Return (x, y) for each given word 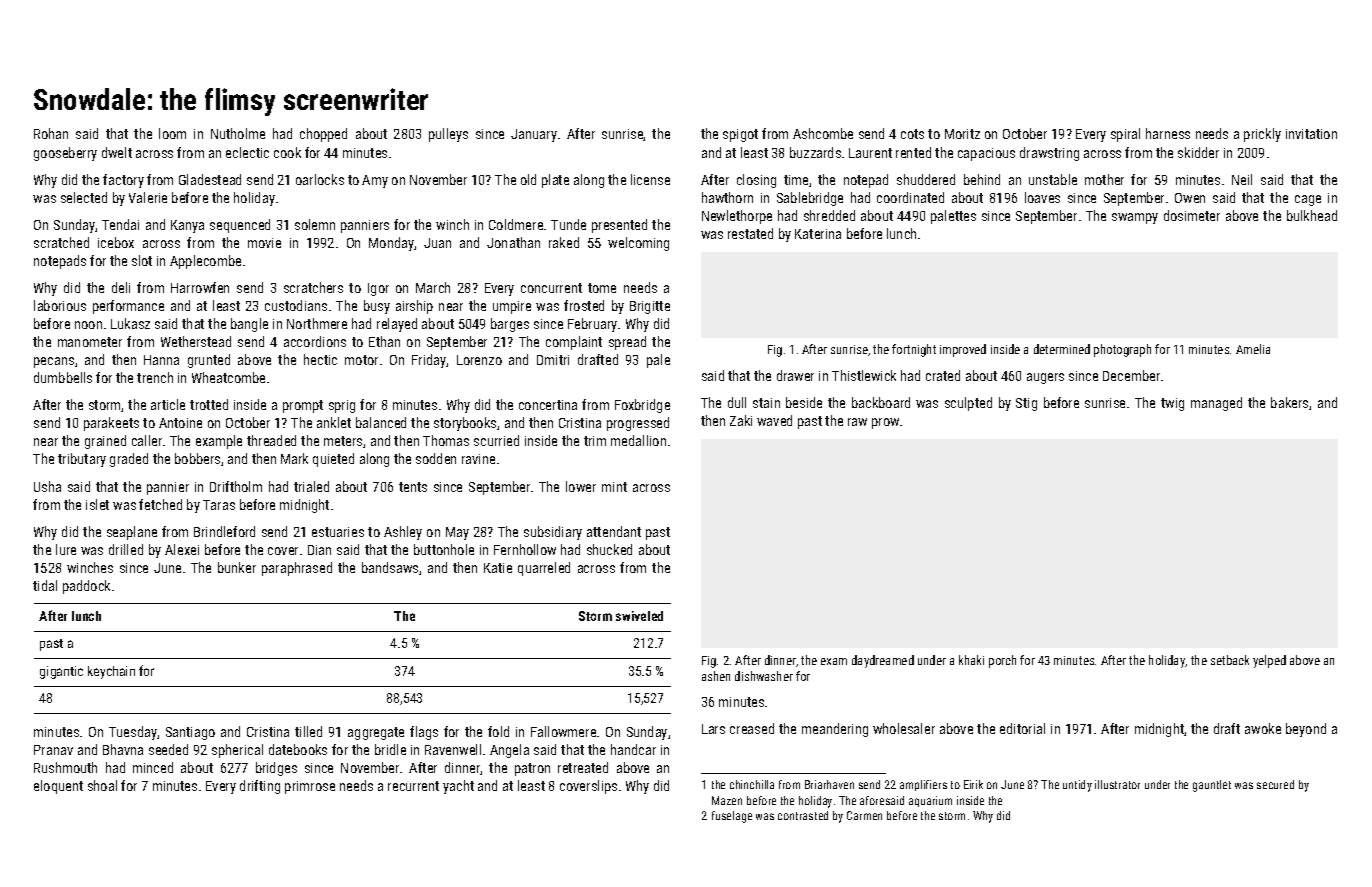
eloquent (58, 787)
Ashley (403, 533)
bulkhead (1312, 215)
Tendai (120, 224)
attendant (614, 531)
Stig (1026, 404)
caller (147, 440)
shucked (609, 549)
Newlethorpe (737, 217)
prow (885, 423)
